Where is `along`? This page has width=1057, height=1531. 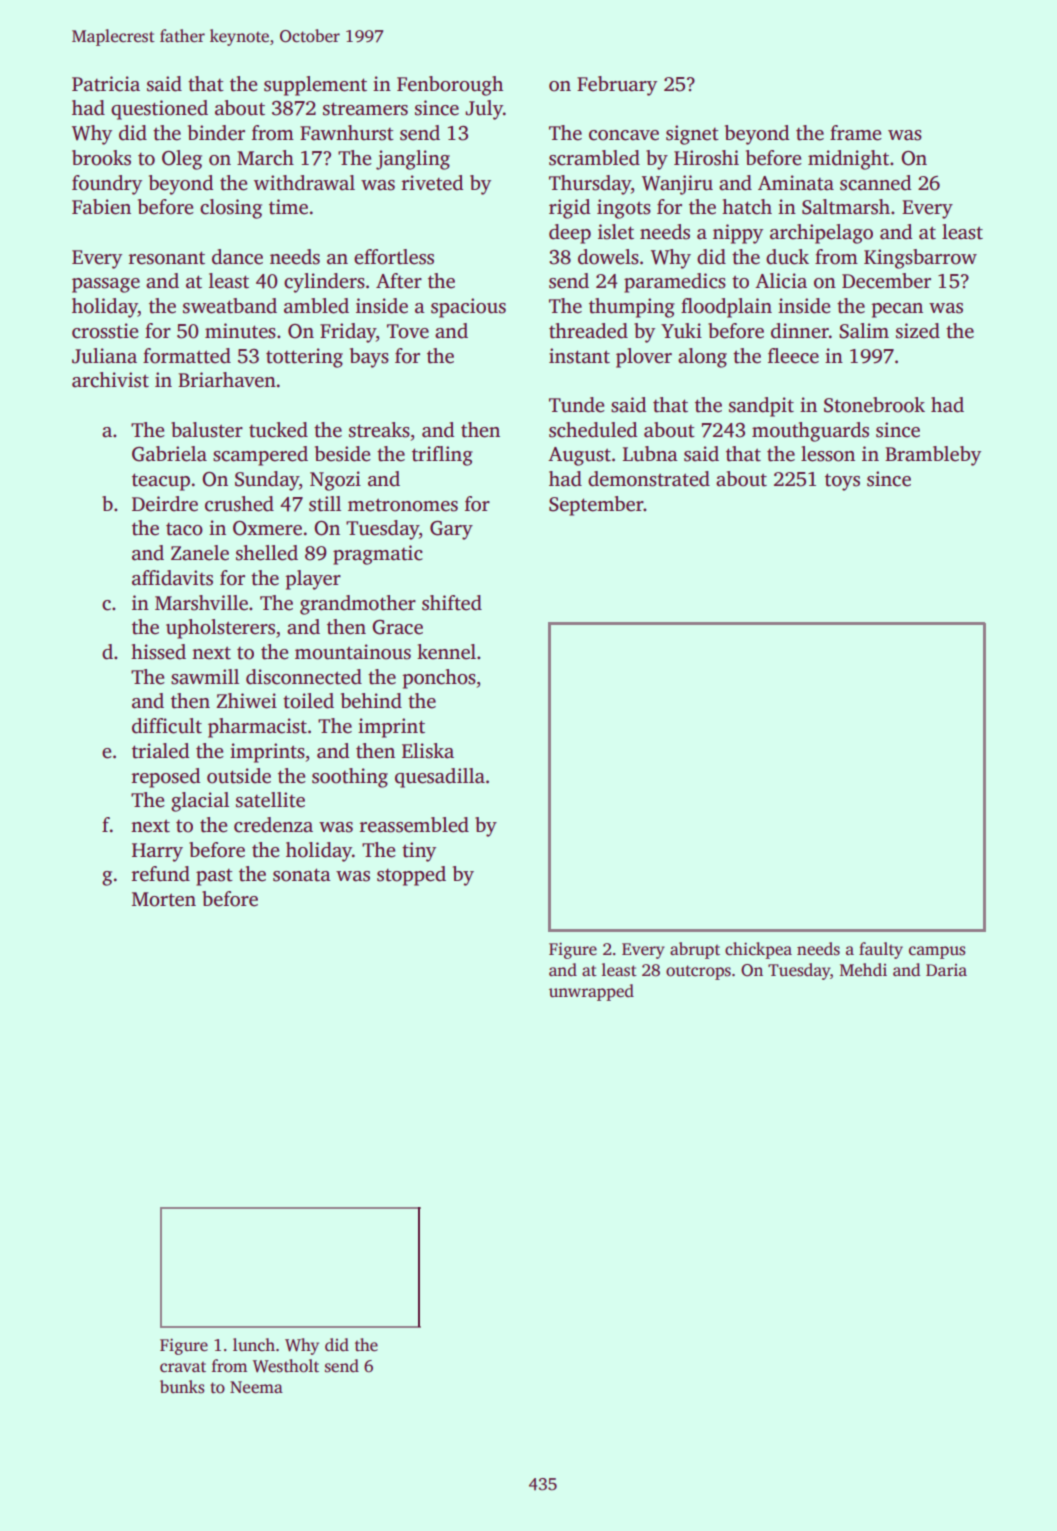
along is located at coordinates (702, 358).
